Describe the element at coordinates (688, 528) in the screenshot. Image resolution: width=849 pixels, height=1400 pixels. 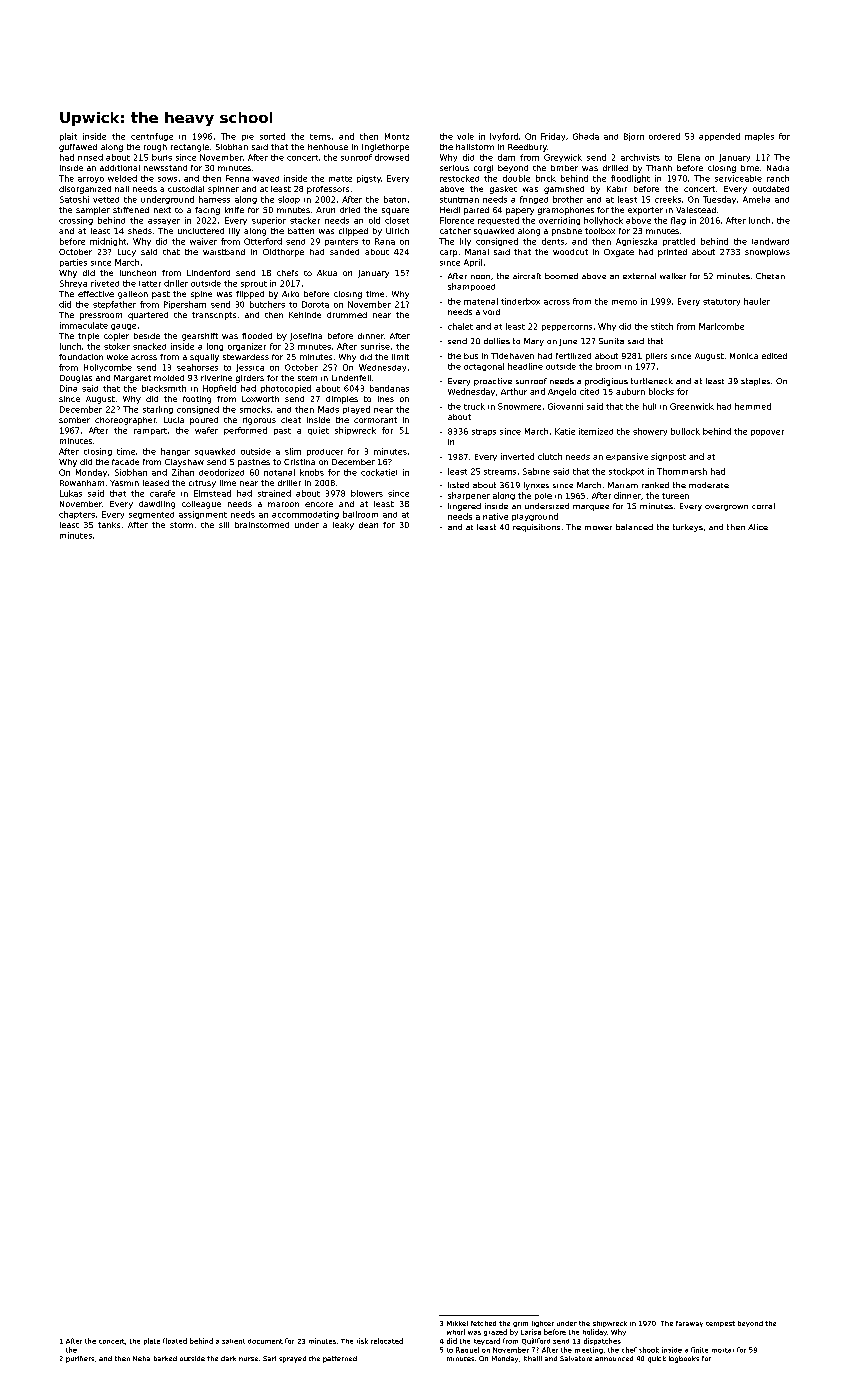
I see `turkeys` at that location.
